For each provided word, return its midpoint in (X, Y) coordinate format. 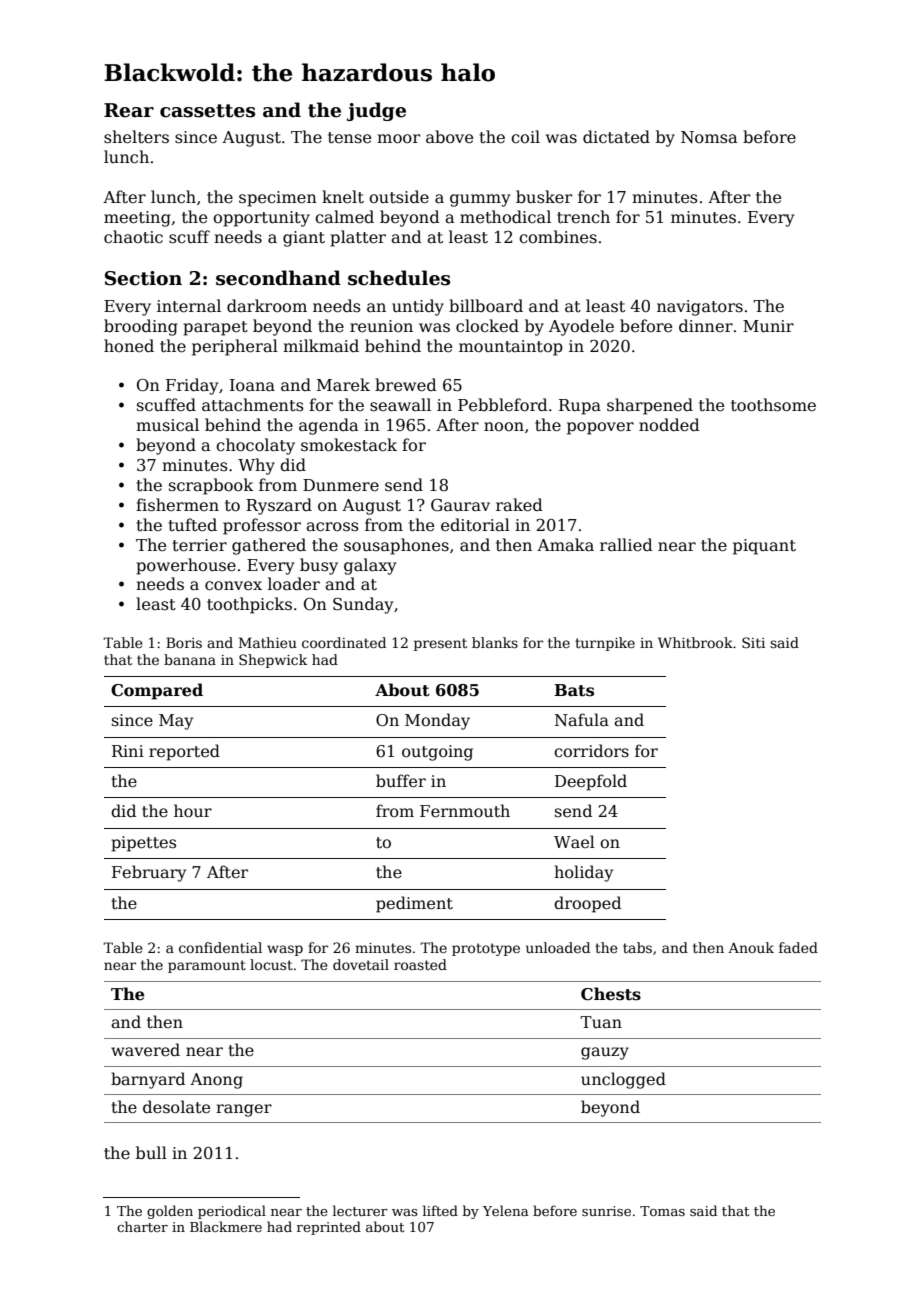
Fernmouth (465, 811)
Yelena (506, 1210)
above (449, 137)
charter (142, 1226)
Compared (157, 691)
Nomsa (709, 137)
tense (349, 138)
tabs (637, 947)
